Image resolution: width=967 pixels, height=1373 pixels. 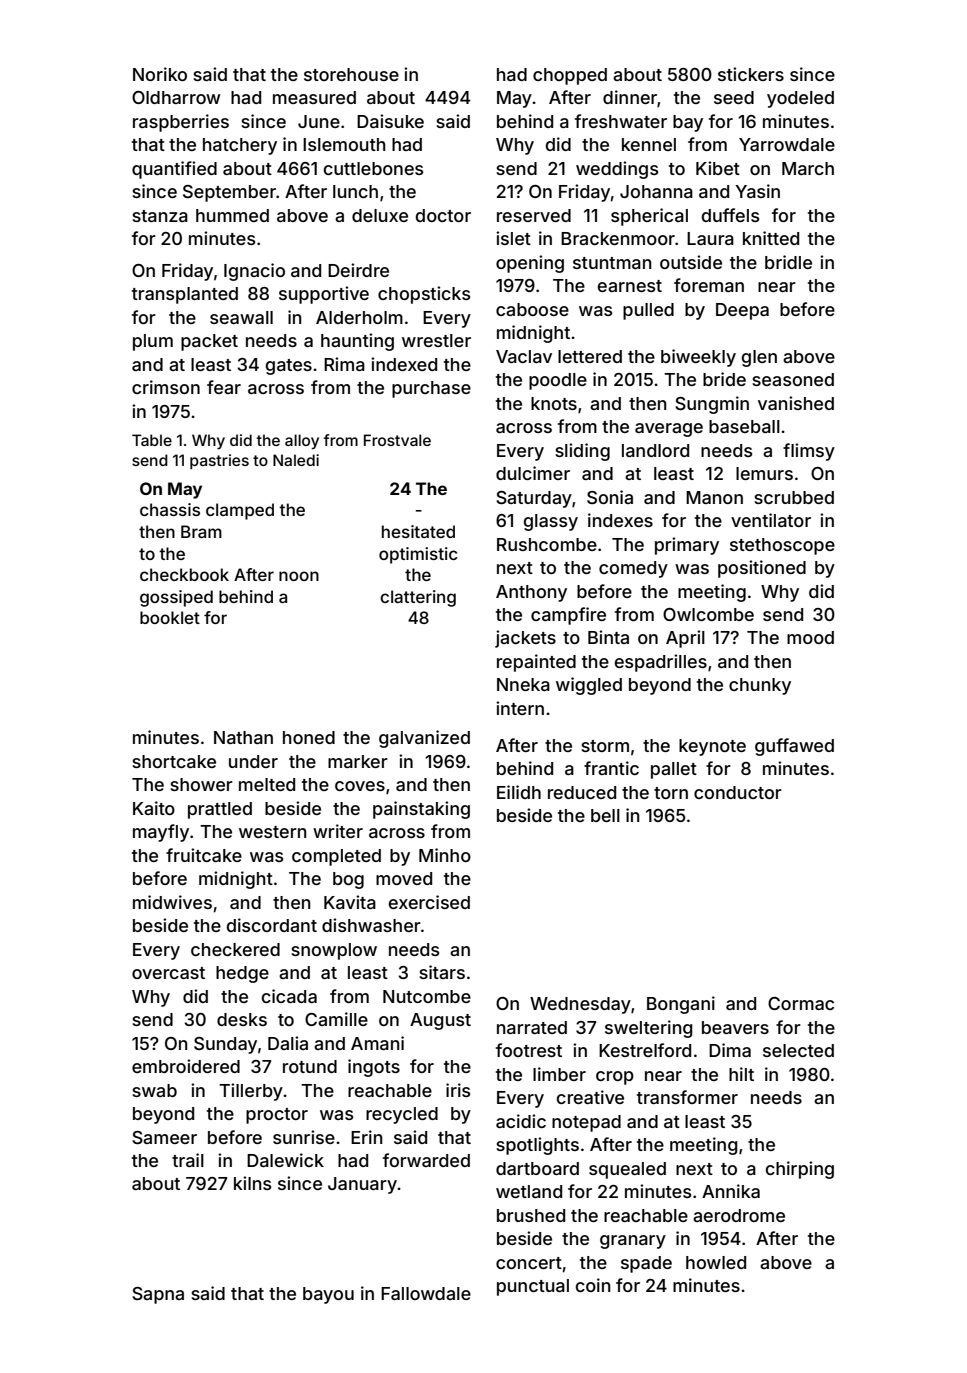 I want to click on weddings, so click(x=617, y=170).
